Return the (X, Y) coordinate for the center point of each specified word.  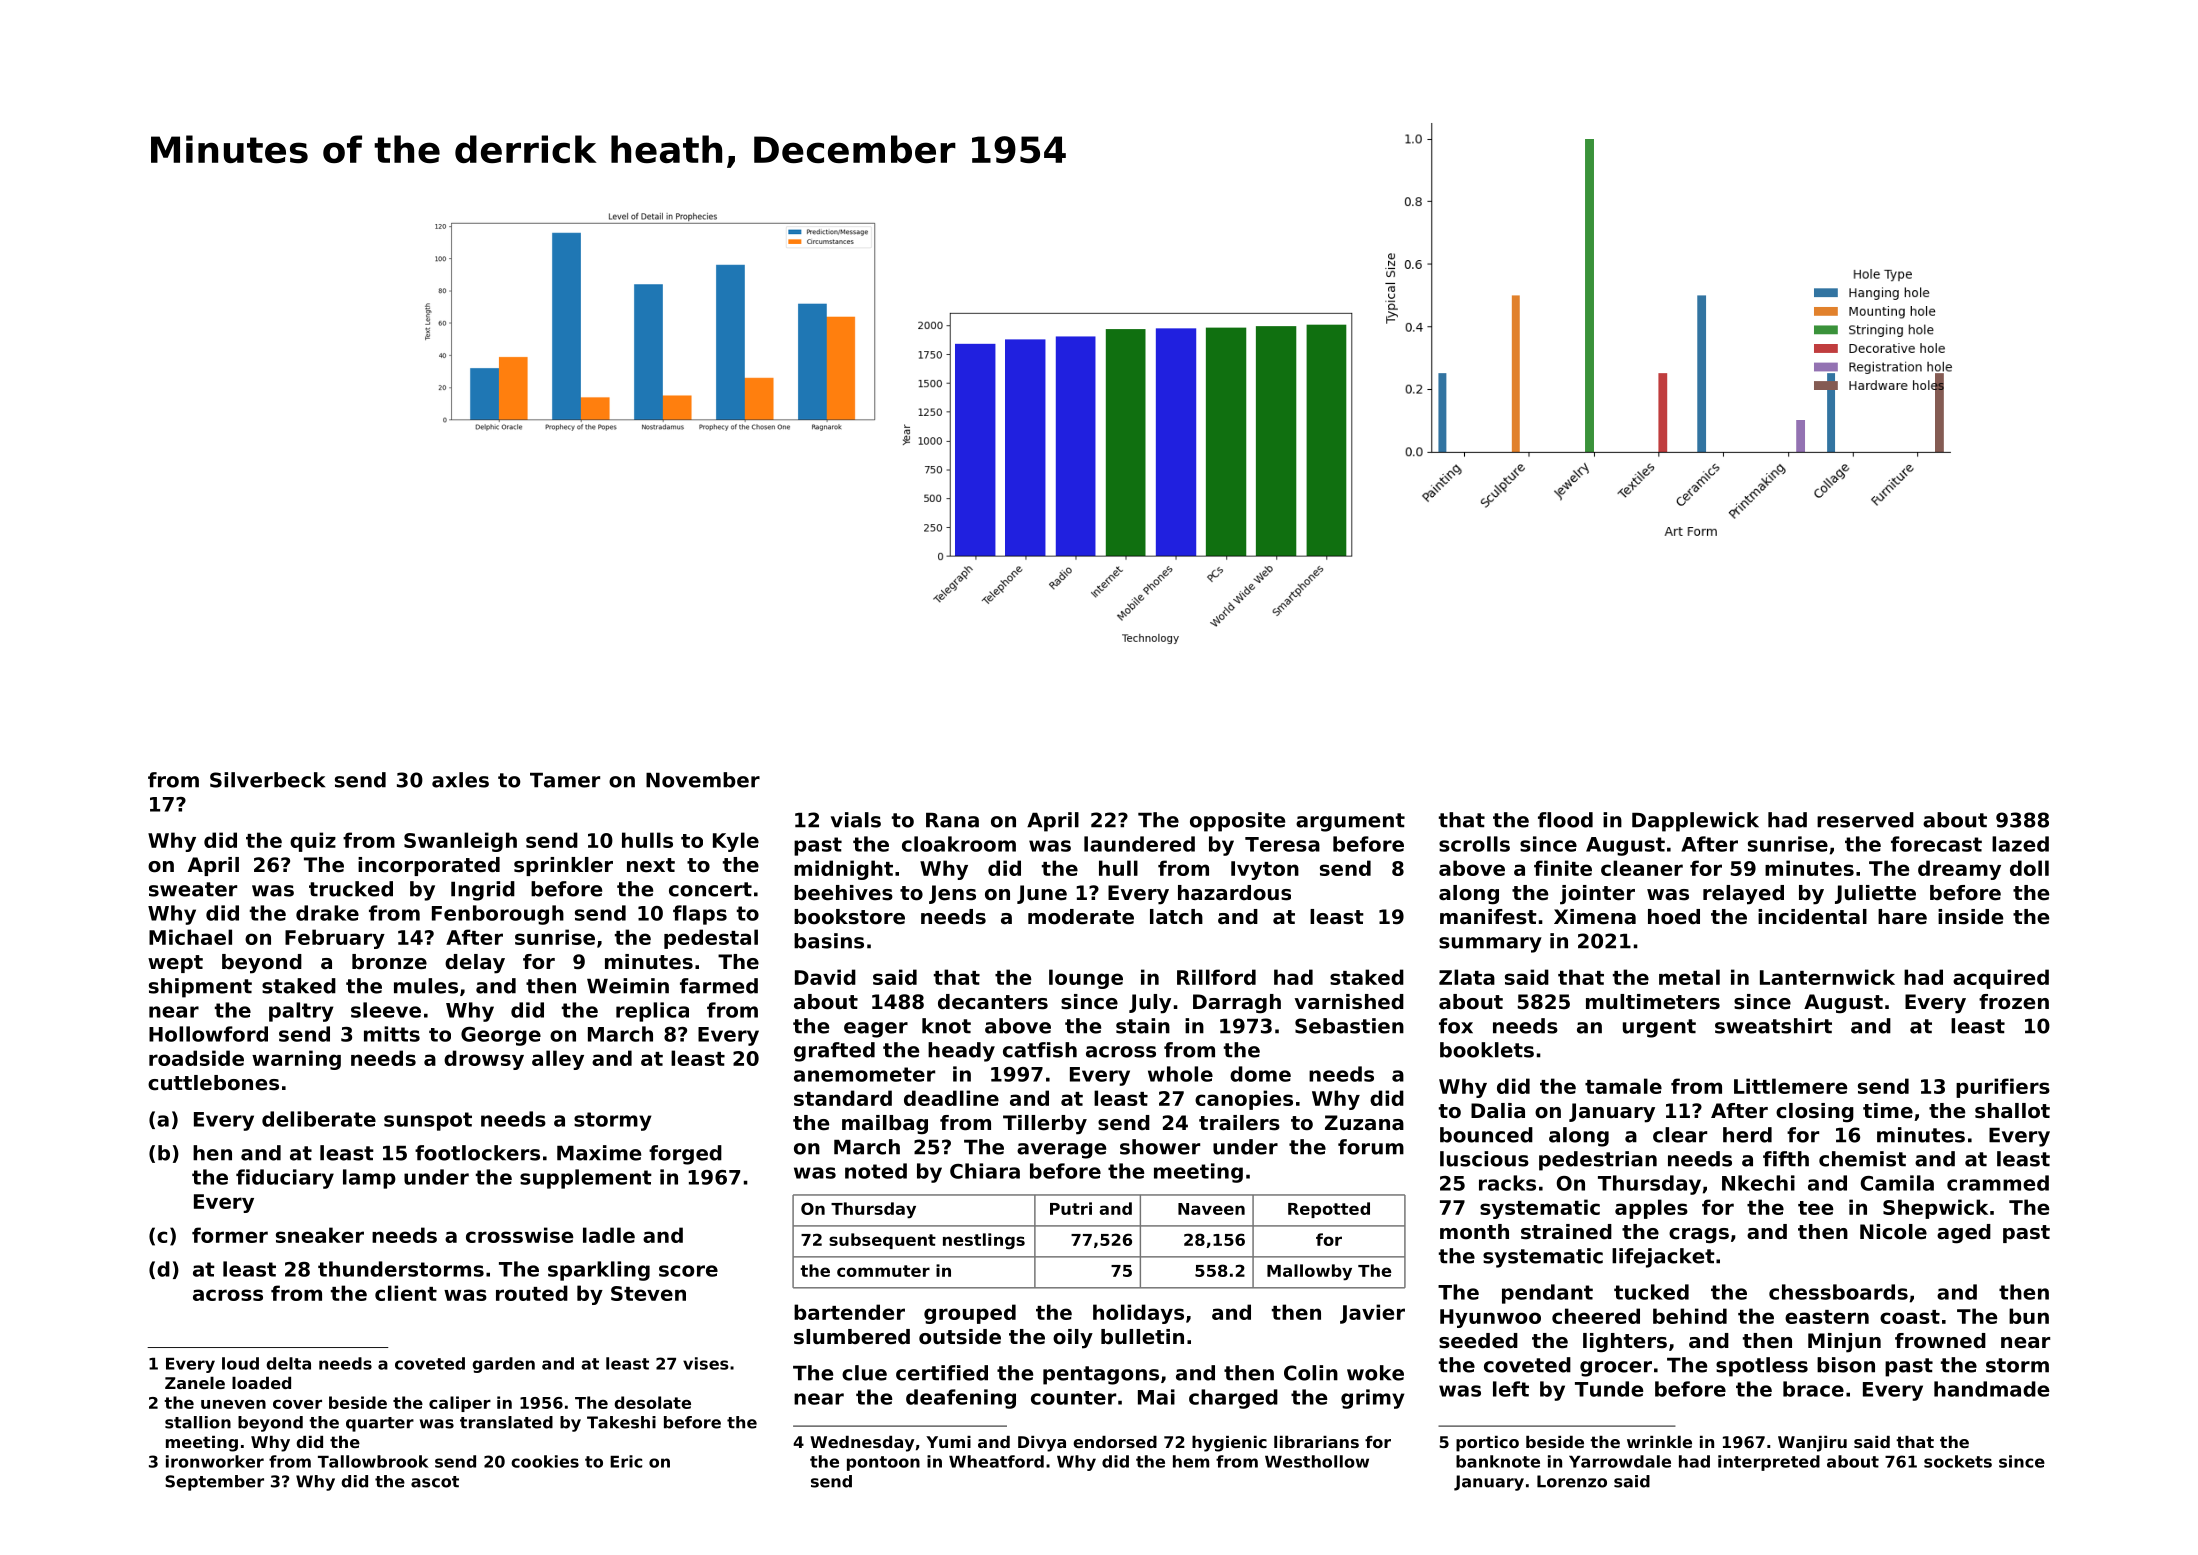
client (406, 1293)
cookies (545, 1461)
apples (1651, 1209)
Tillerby (1045, 1125)
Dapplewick (1695, 822)
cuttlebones (213, 1083)
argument (1350, 822)
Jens (952, 894)
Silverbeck (267, 780)
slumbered (852, 1337)
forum (1371, 1147)
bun (2029, 1316)
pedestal (711, 939)
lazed (2020, 844)
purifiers (2003, 1088)
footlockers (477, 1153)
